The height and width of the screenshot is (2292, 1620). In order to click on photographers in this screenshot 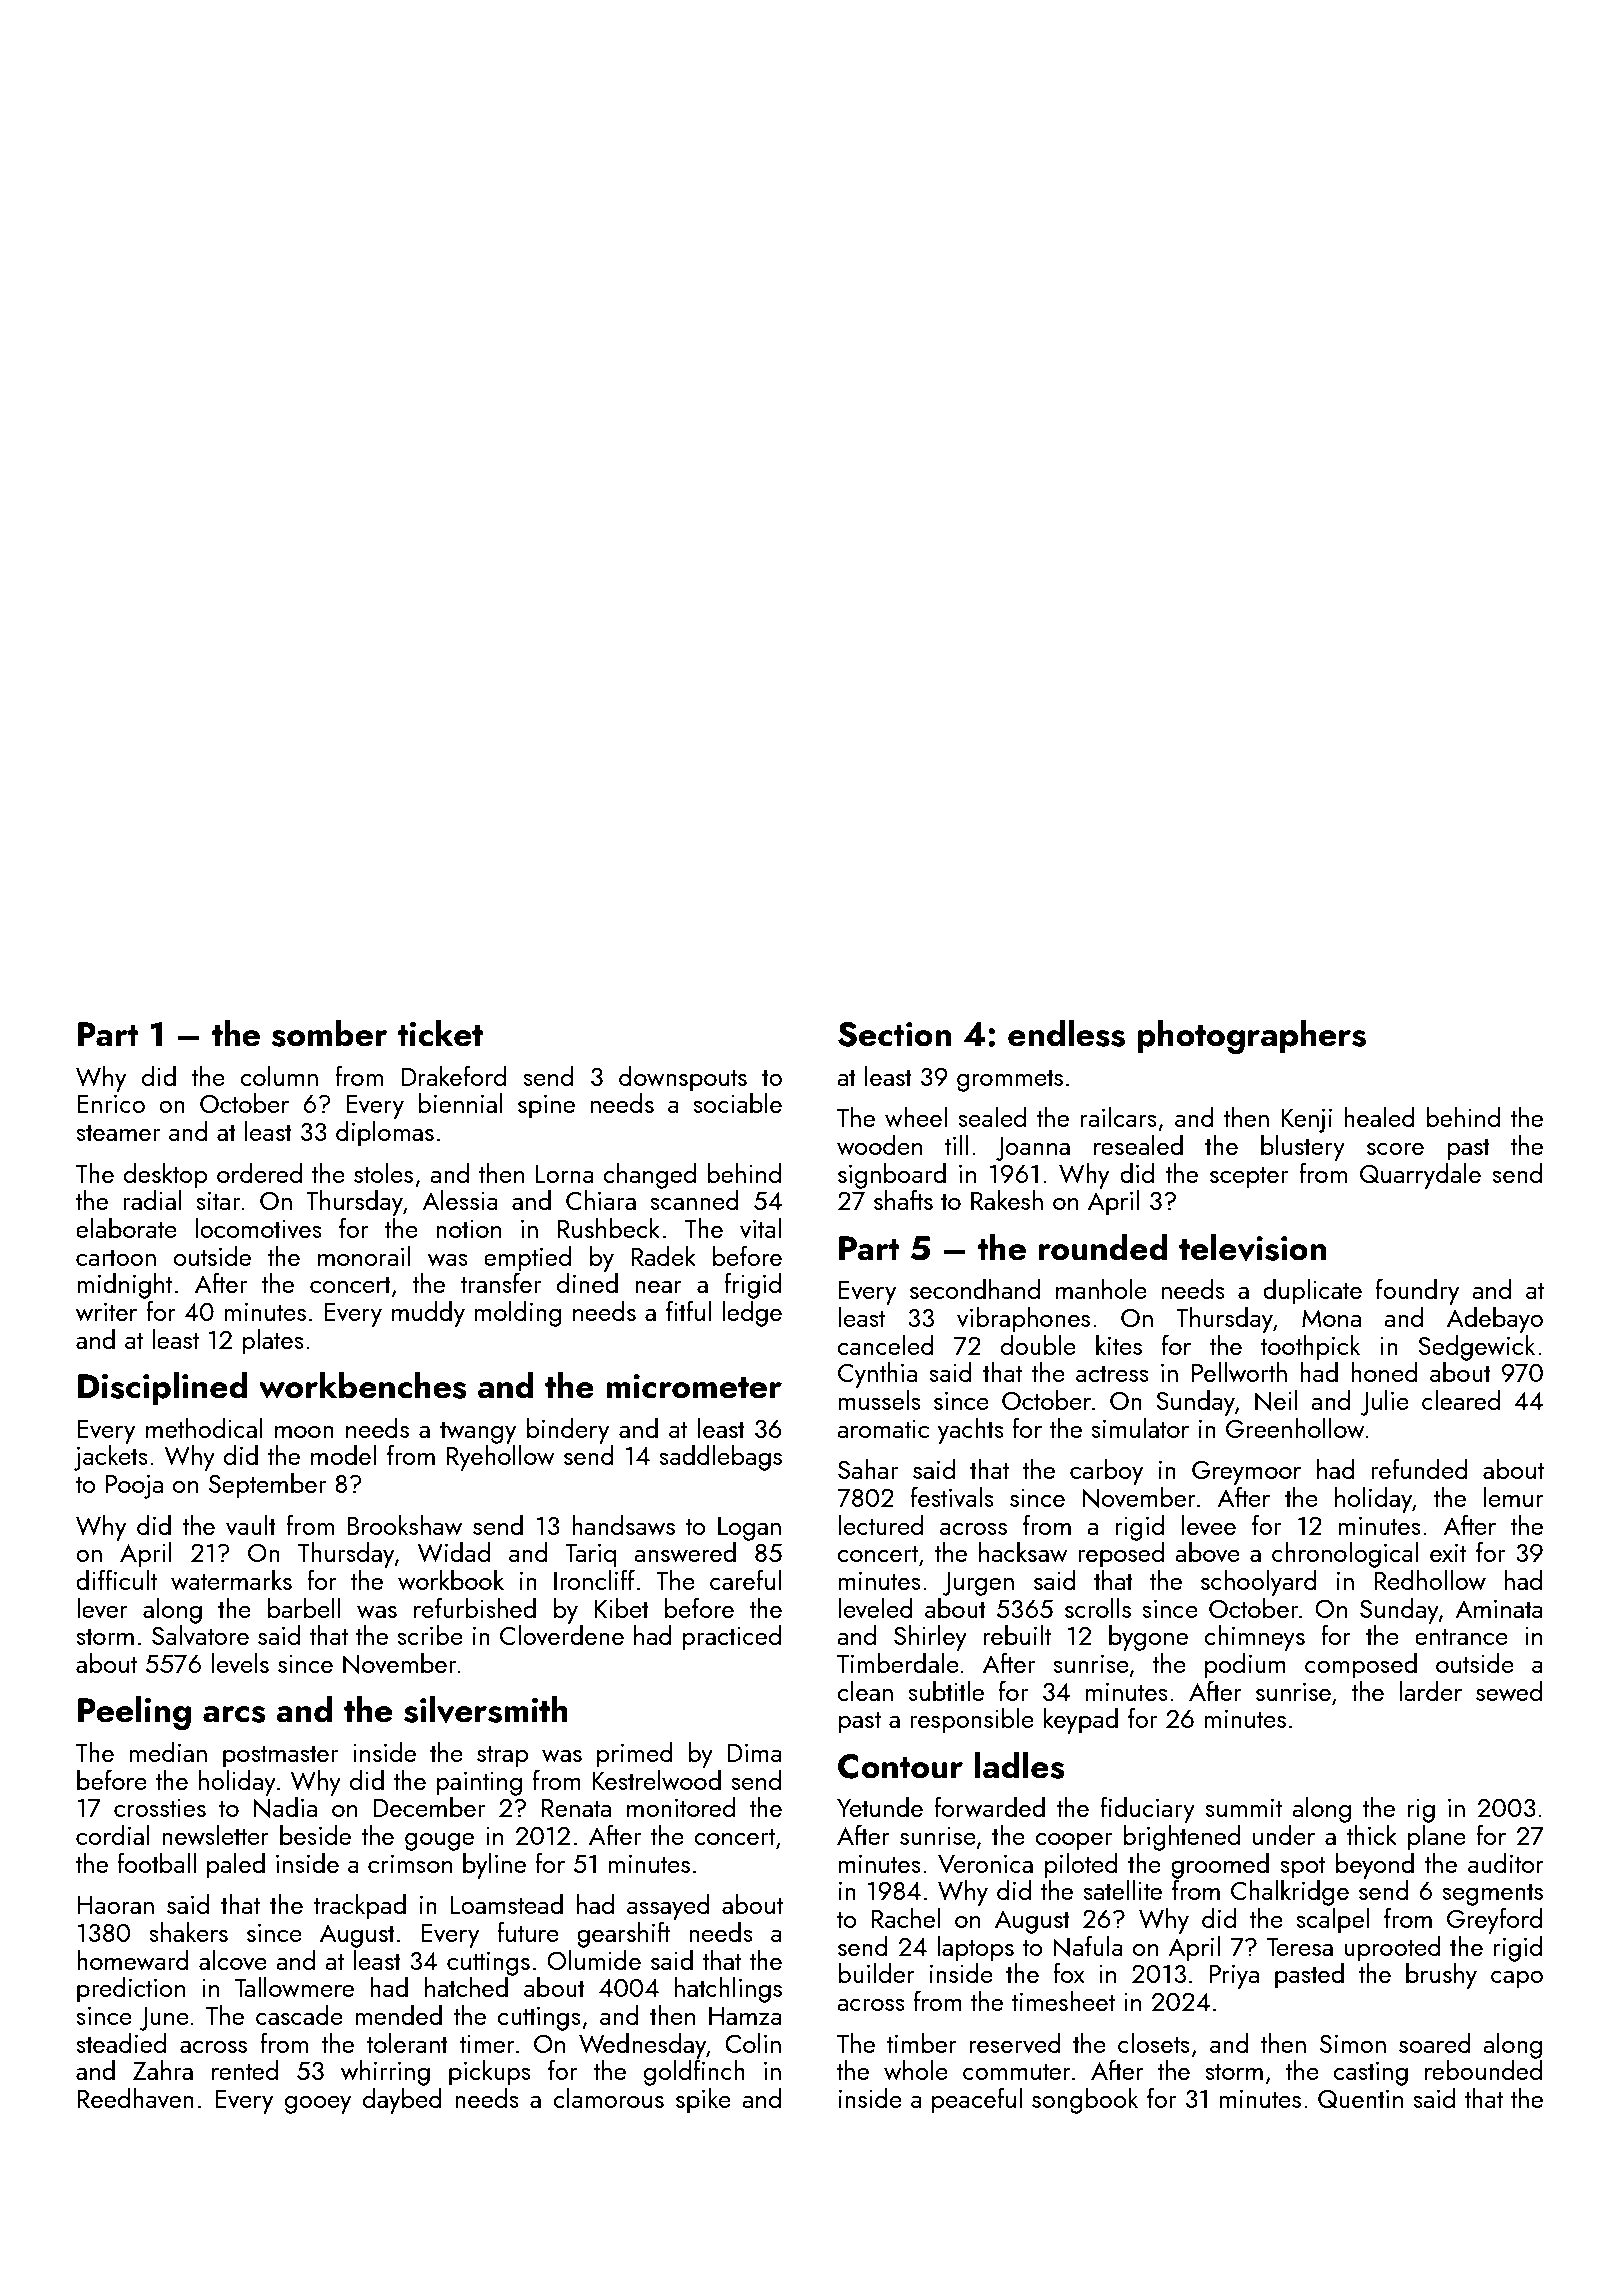, I will do `click(1251, 1037)`.
